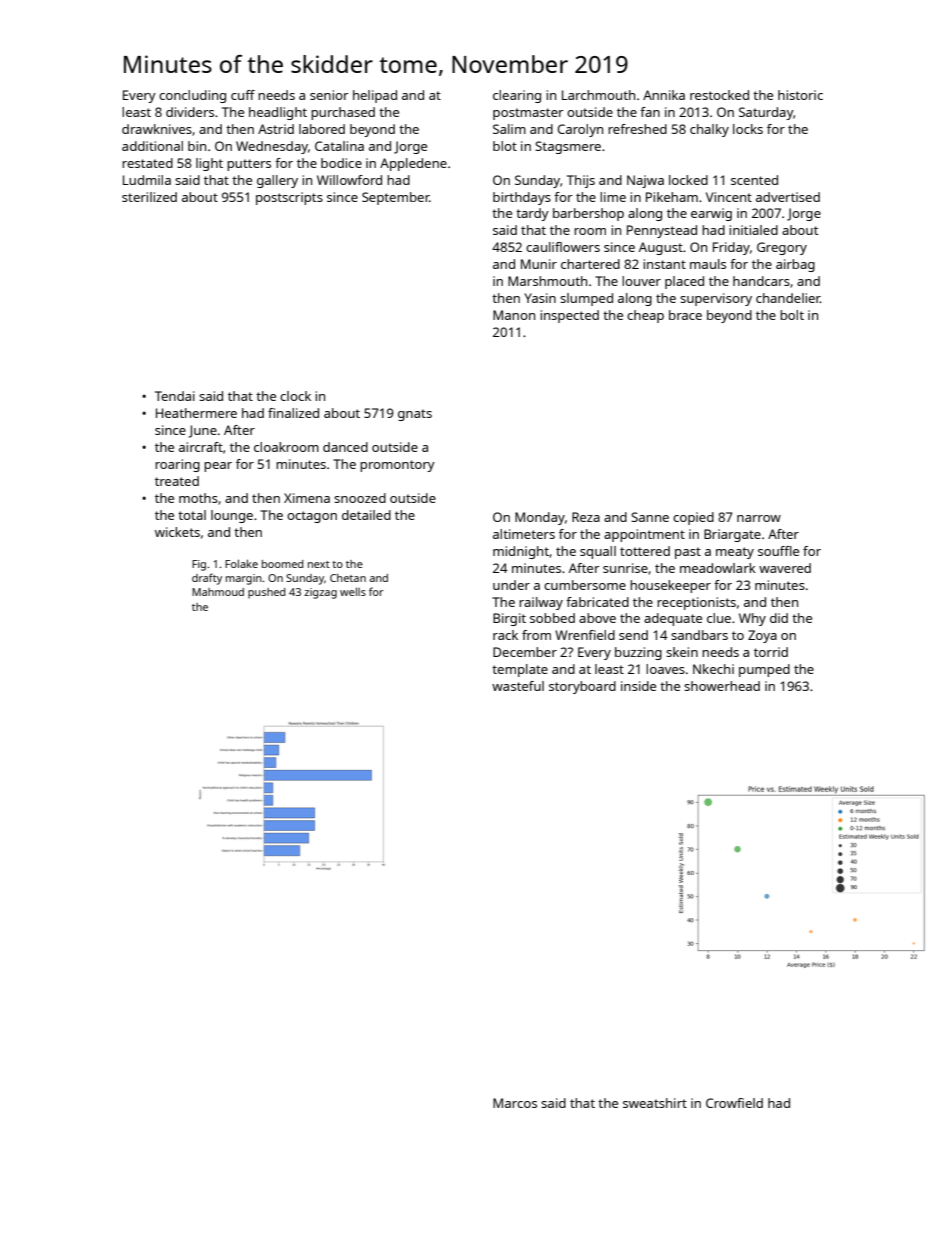 Image resolution: width=952 pixels, height=1233 pixels. I want to click on blot, so click(505, 146).
